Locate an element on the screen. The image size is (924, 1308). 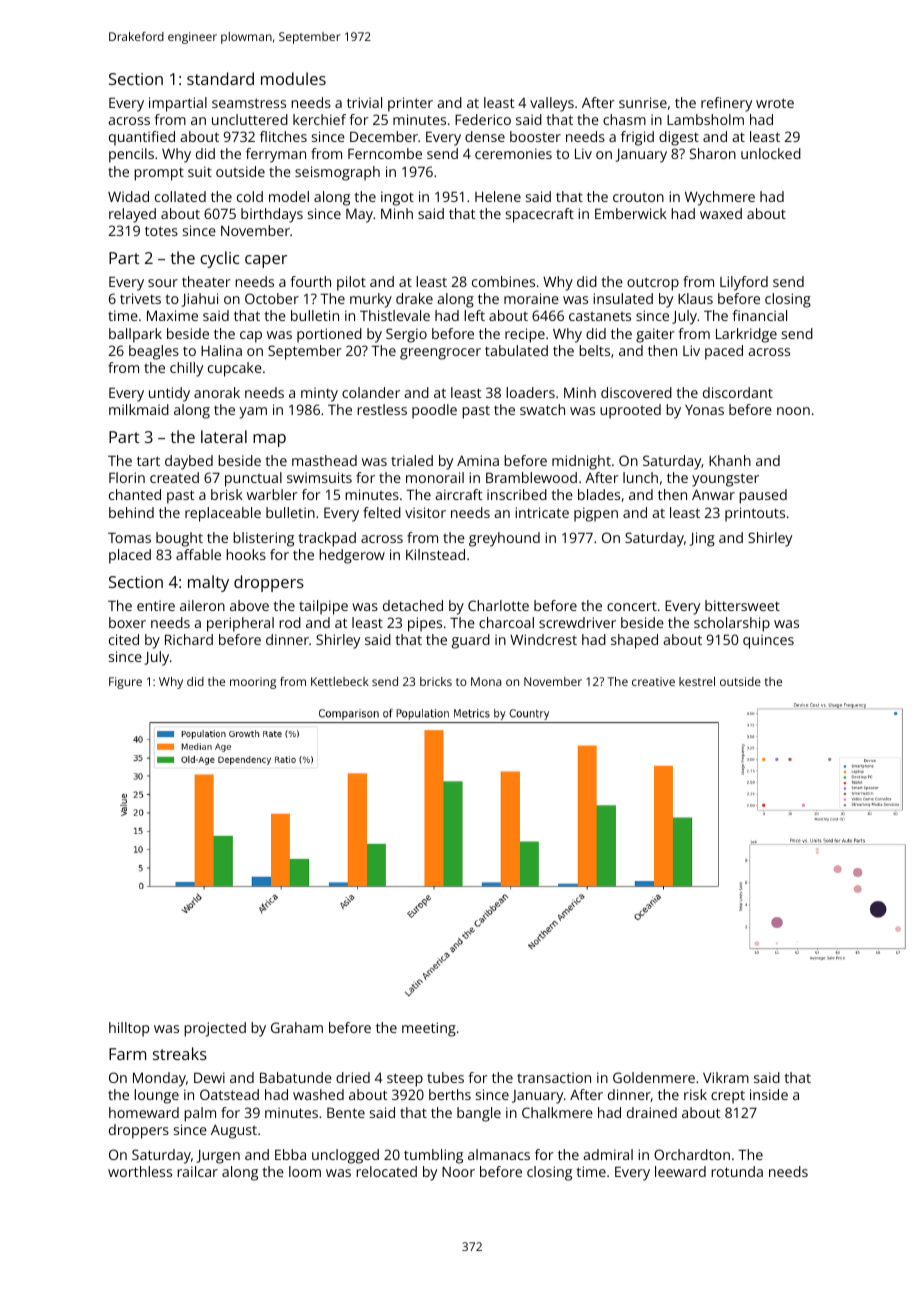
kestrel is located at coordinates (697, 681).
